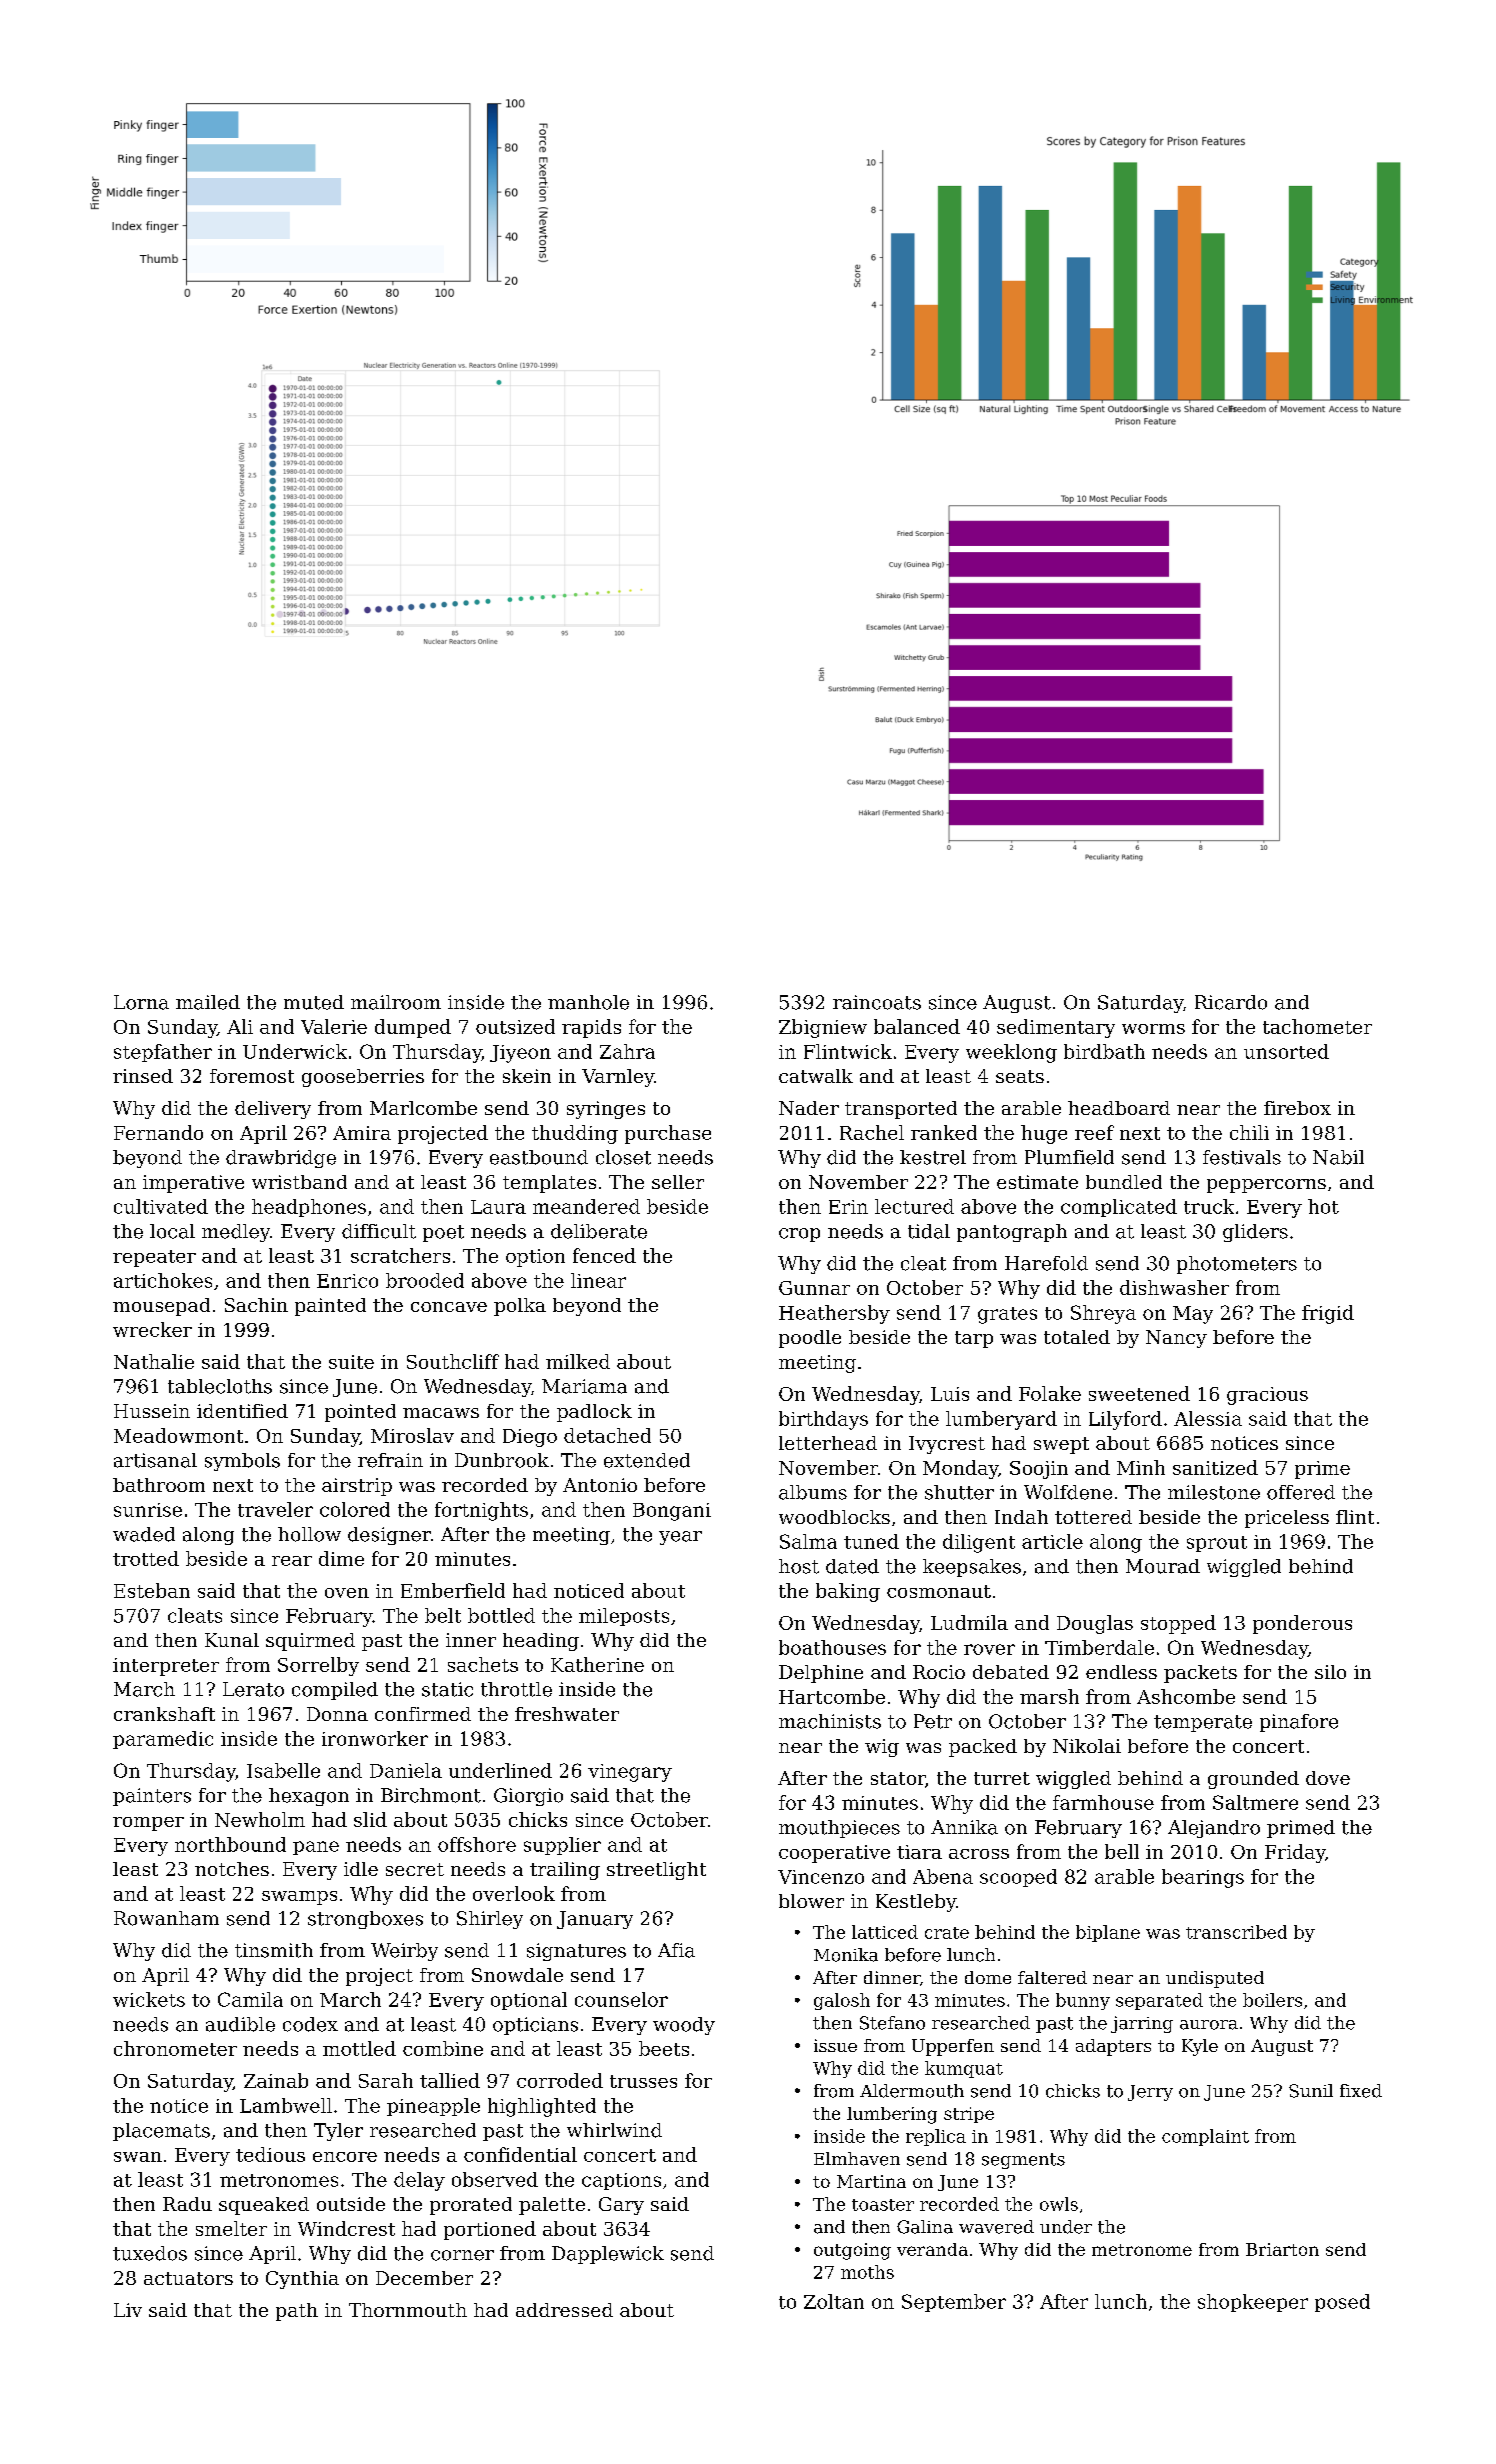 The width and height of the screenshot is (1496, 2464). What do you see at coordinates (1119, 1208) in the screenshot?
I see `complicated` at bounding box center [1119, 1208].
